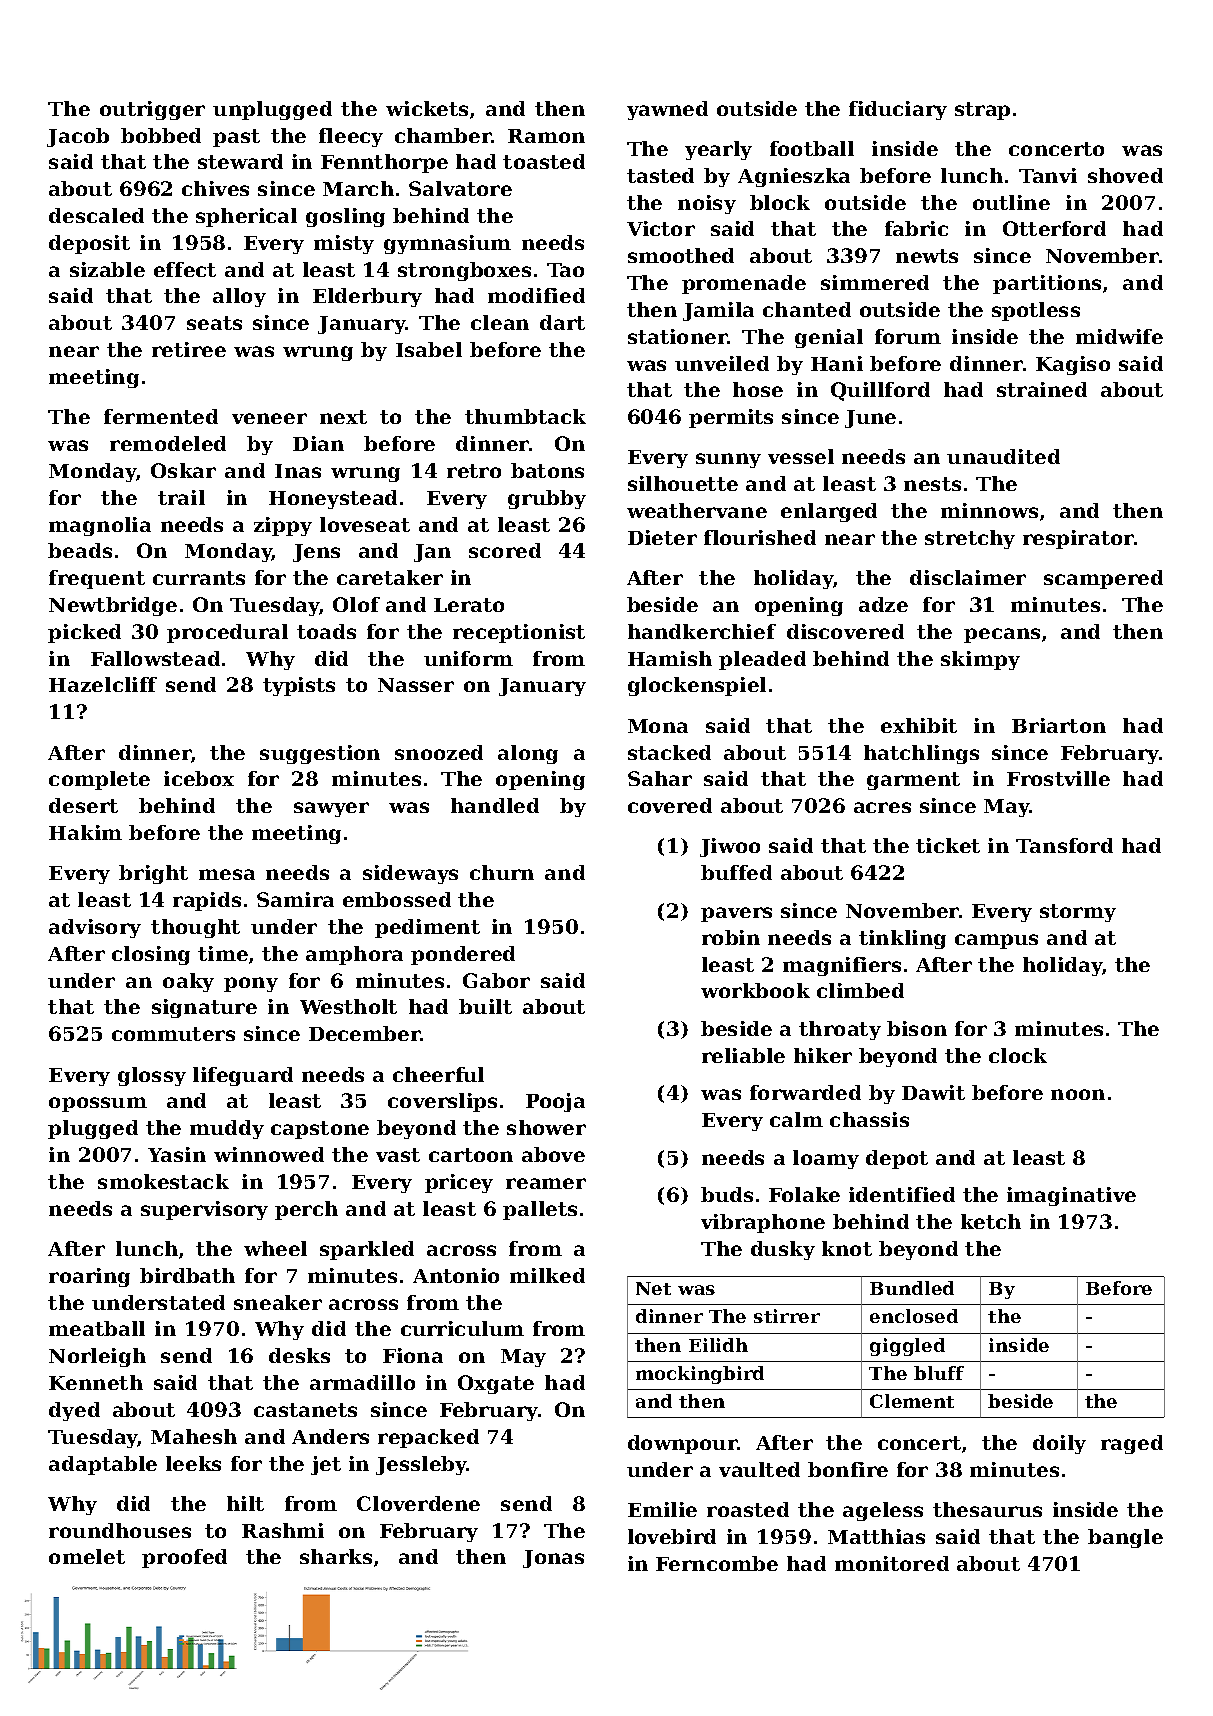 The height and width of the screenshot is (1716, 1213). Describe the element at coordinates (730, 847) in the screenshot. I see `Jiwoo` at that location.
